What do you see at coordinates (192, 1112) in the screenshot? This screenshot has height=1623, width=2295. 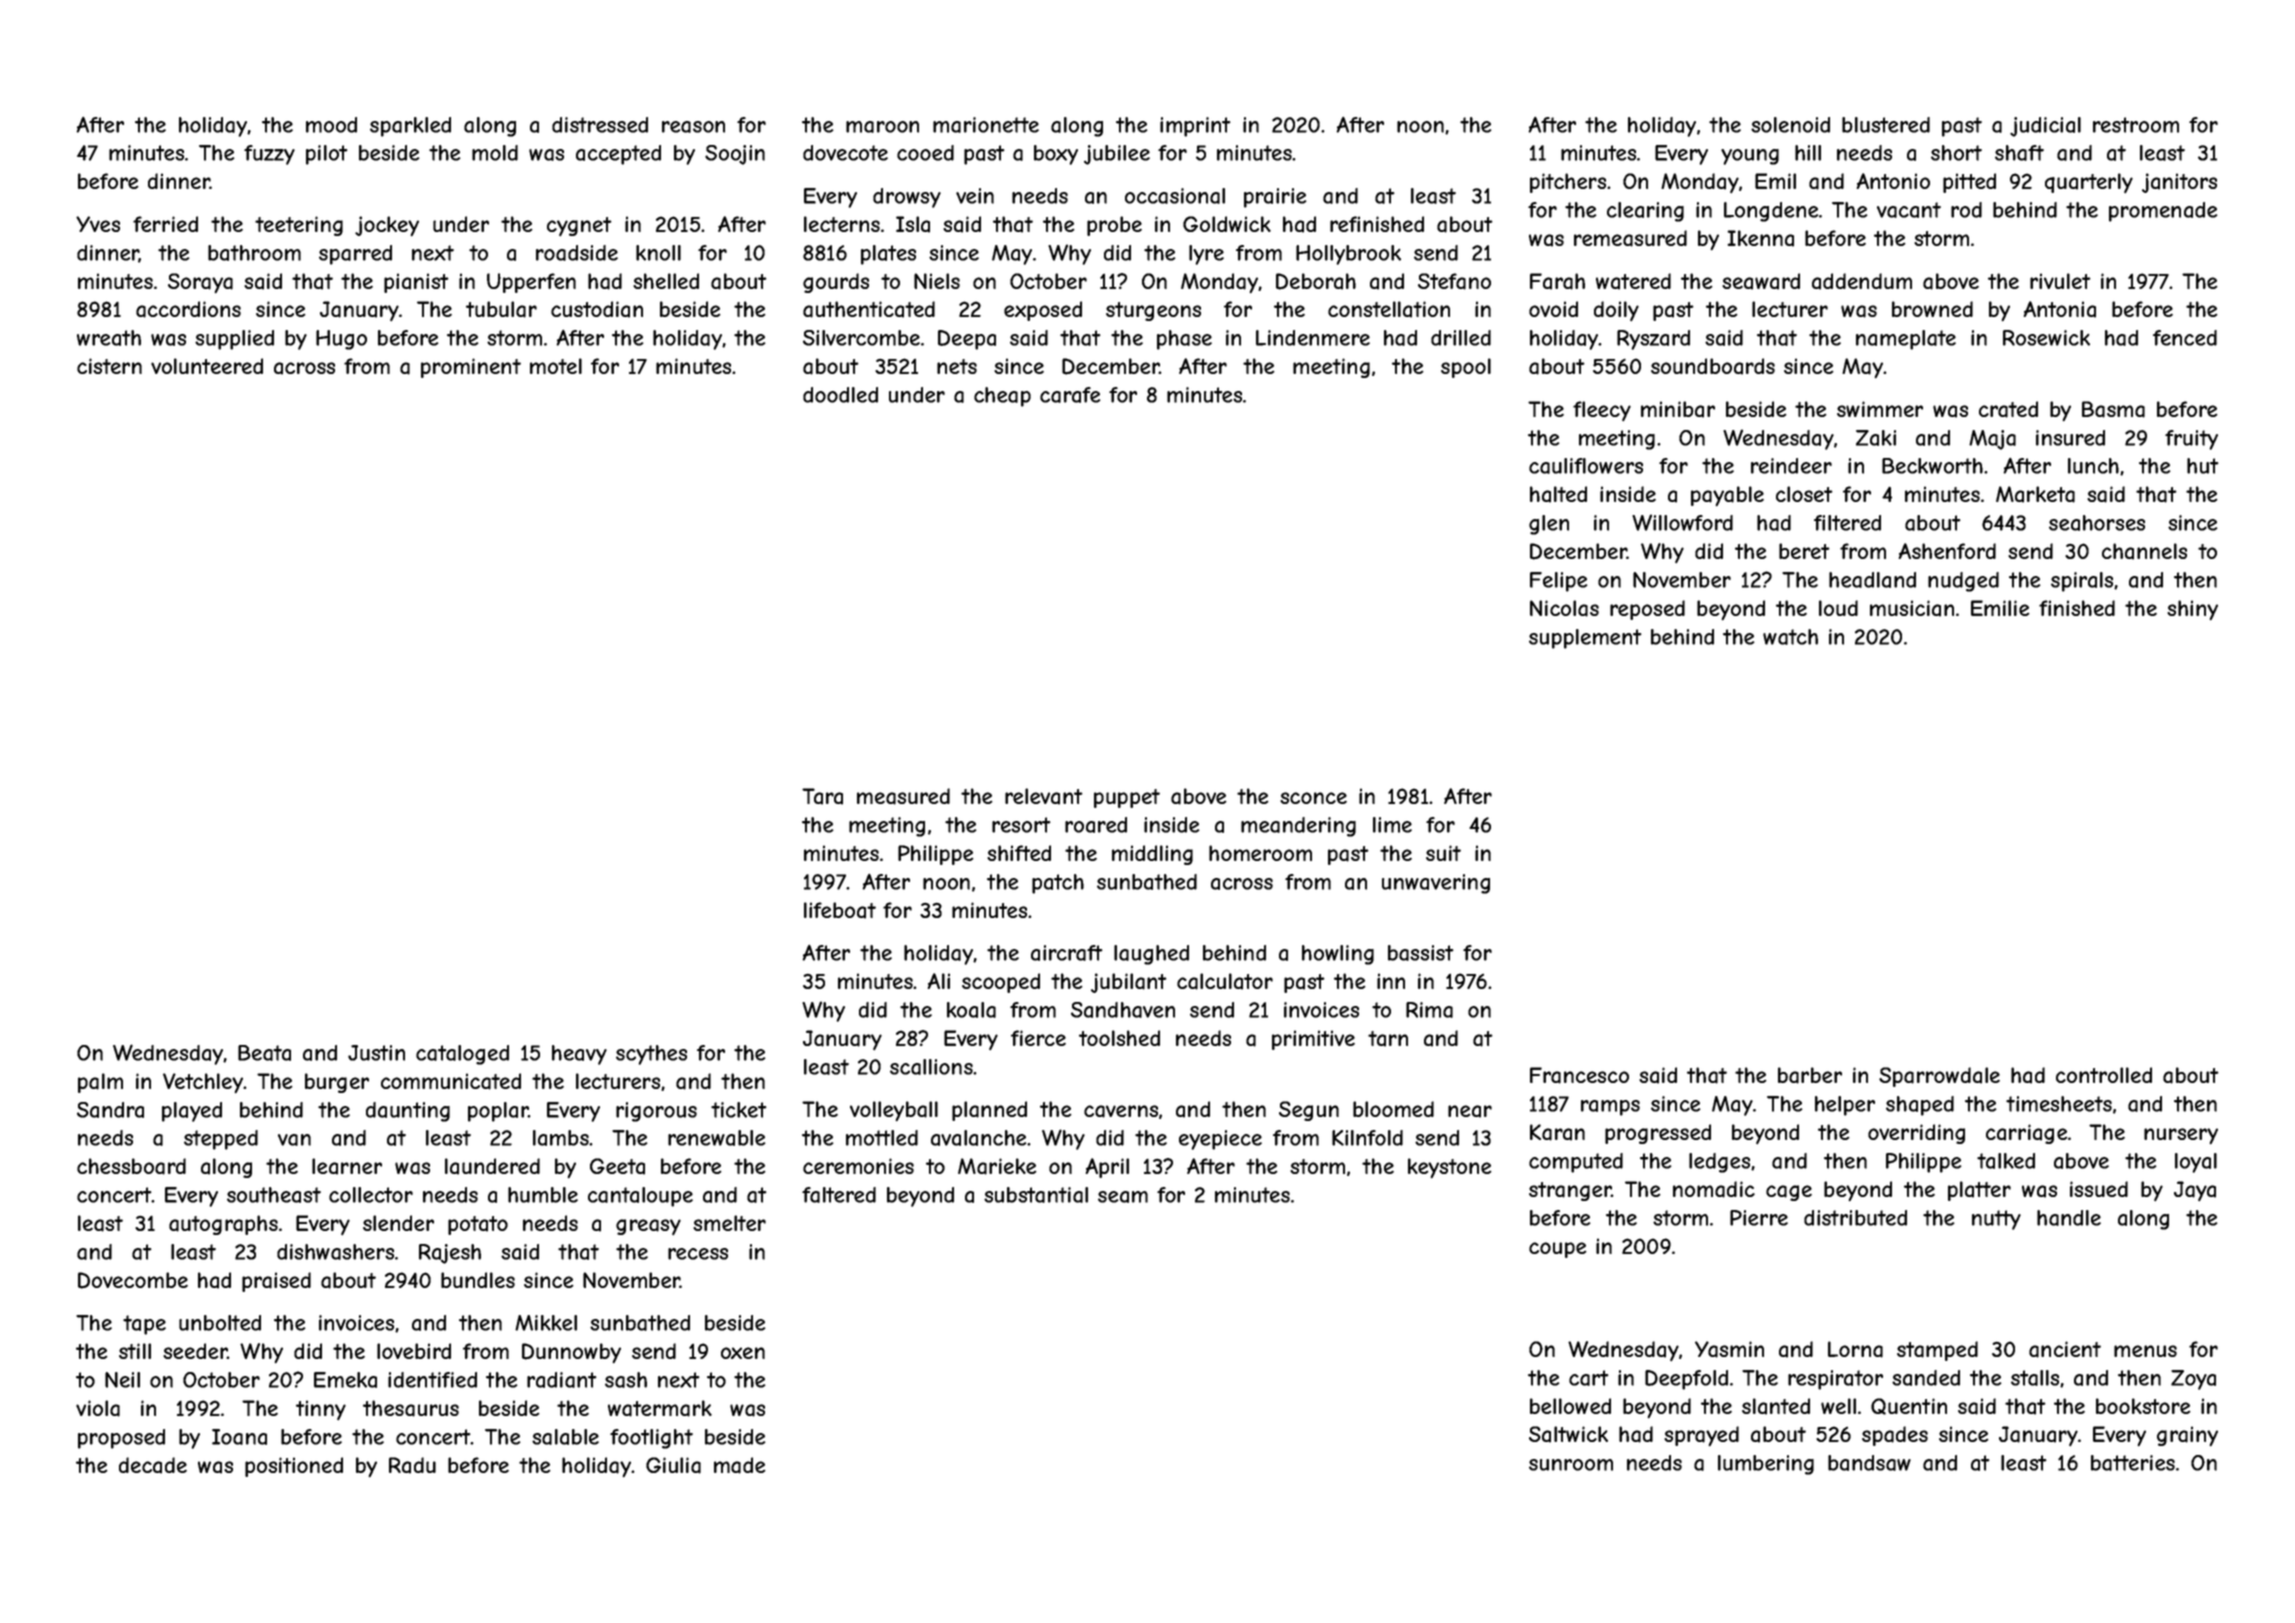 I see `played` at bounding box center [192, 1112].
